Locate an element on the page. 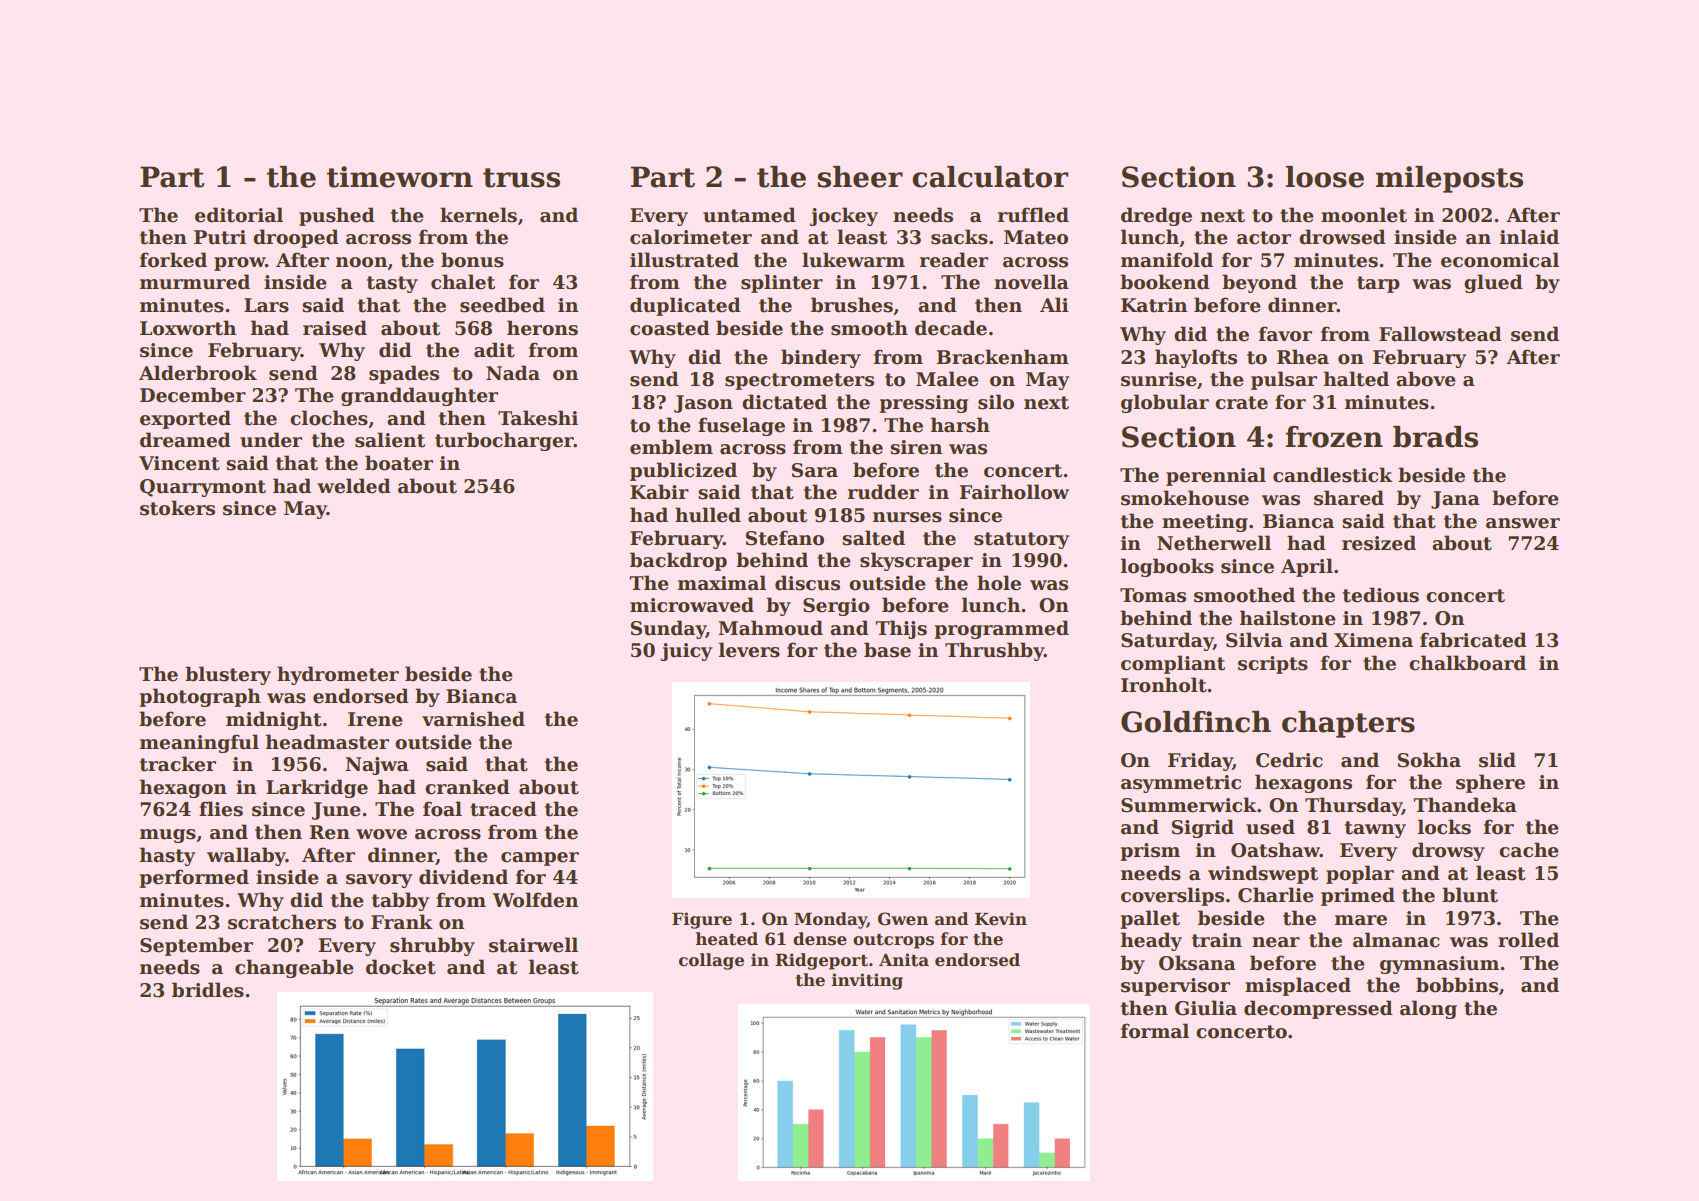  rolled is located at coordinates (1528, 940).
